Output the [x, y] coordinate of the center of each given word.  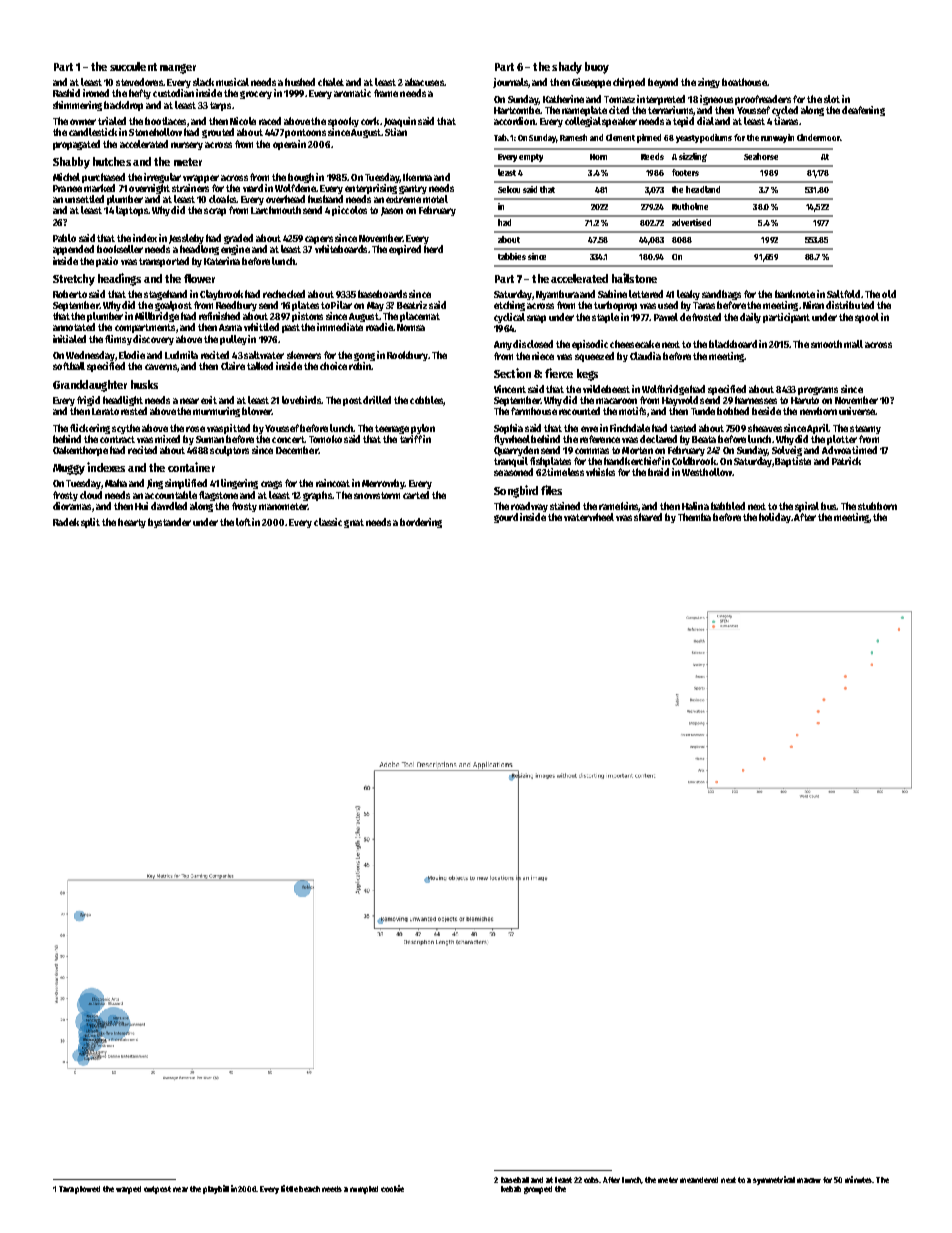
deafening [863, 111]
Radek [66, 522]
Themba [694, 517]
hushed [300, 82]
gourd [506, 518]
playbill [216, 1189]
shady [567, 68]
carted [416, 495]
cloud [91, 495]
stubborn [877, 506]
